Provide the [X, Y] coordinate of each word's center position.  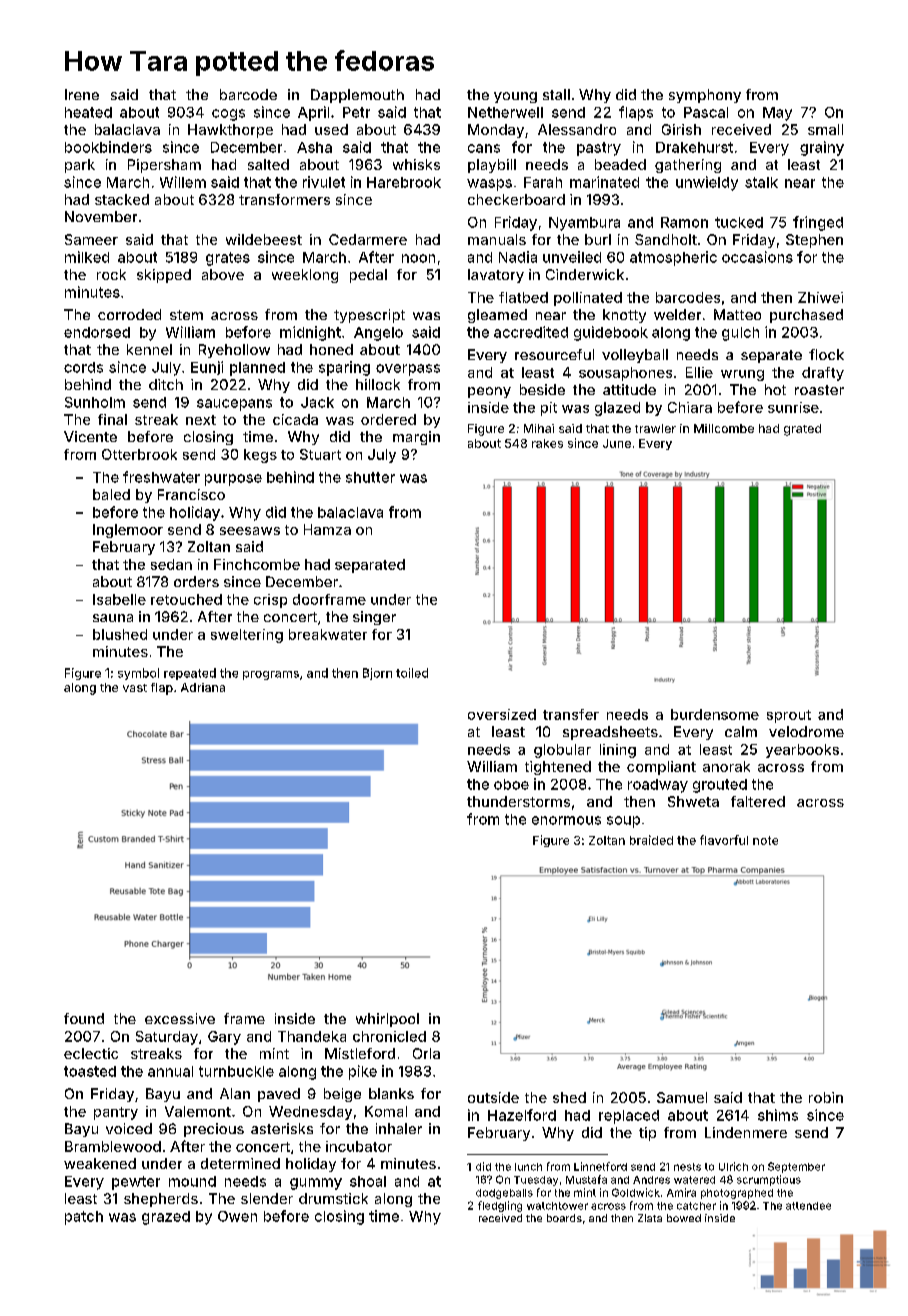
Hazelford [522, 1115]
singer [374, 618]
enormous [566, 820]
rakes [547, 443]
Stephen [814, 241]
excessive [180, 1018]
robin [826, 1097]
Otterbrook [139, 454]
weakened [100, 1163]
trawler [655, 428]
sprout [789, 716]
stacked [122, 199]
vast [135, 688]
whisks [416, 164]
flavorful [724, 840]
